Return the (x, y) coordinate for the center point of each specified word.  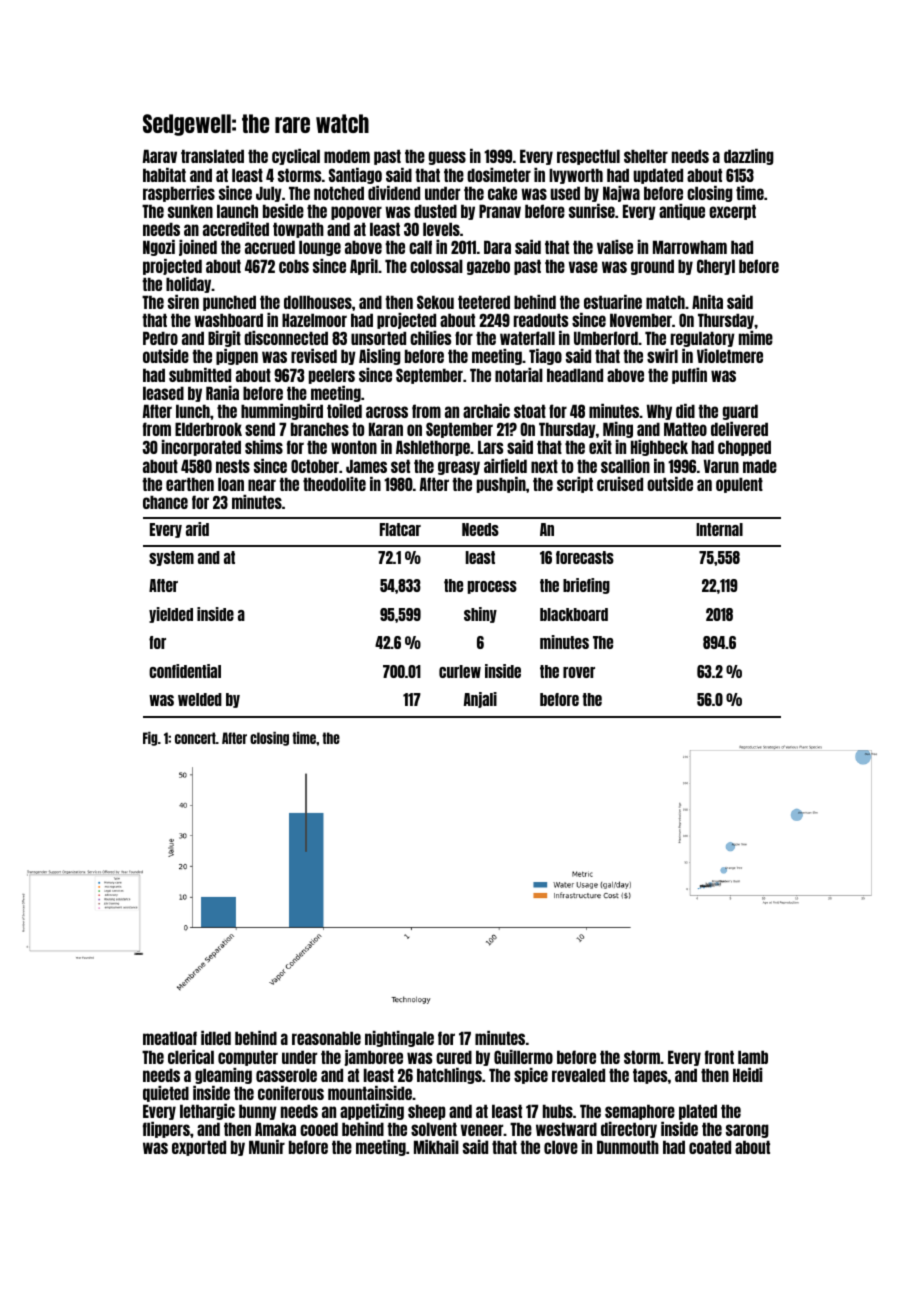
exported (199, 1148)
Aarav (160, 156)
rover (579, 672)
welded (200, 699)
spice (531, 1076)
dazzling (749, 157)
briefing (586, 586)
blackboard (574, 614)
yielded (171, 615)
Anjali (480, 700)
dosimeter (499, 175)
